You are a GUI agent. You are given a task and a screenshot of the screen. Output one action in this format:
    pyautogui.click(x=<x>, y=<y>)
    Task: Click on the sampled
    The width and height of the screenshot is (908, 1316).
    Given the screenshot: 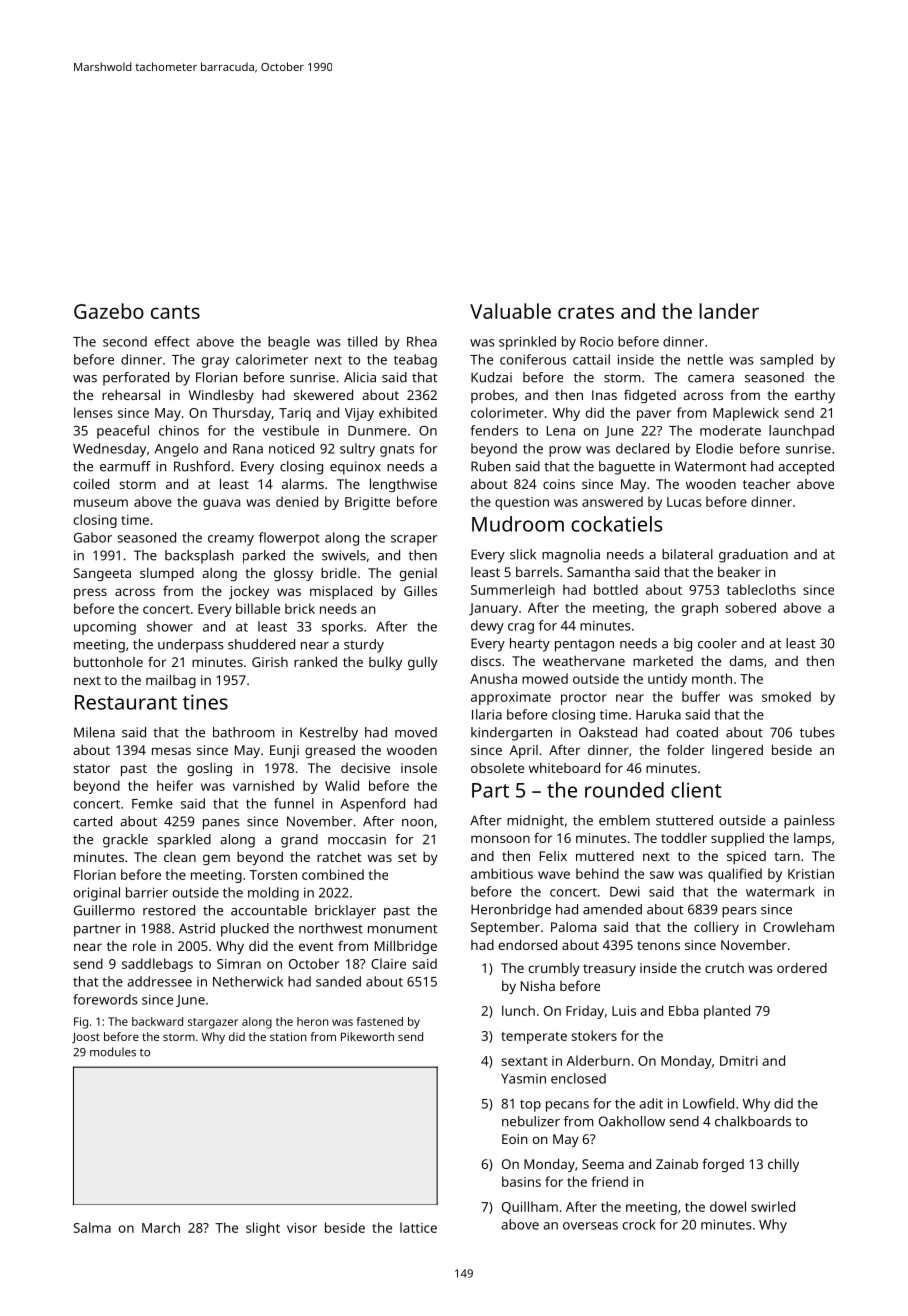 What is the action you would take?
    pyautogui.click(x=786, y=361)
